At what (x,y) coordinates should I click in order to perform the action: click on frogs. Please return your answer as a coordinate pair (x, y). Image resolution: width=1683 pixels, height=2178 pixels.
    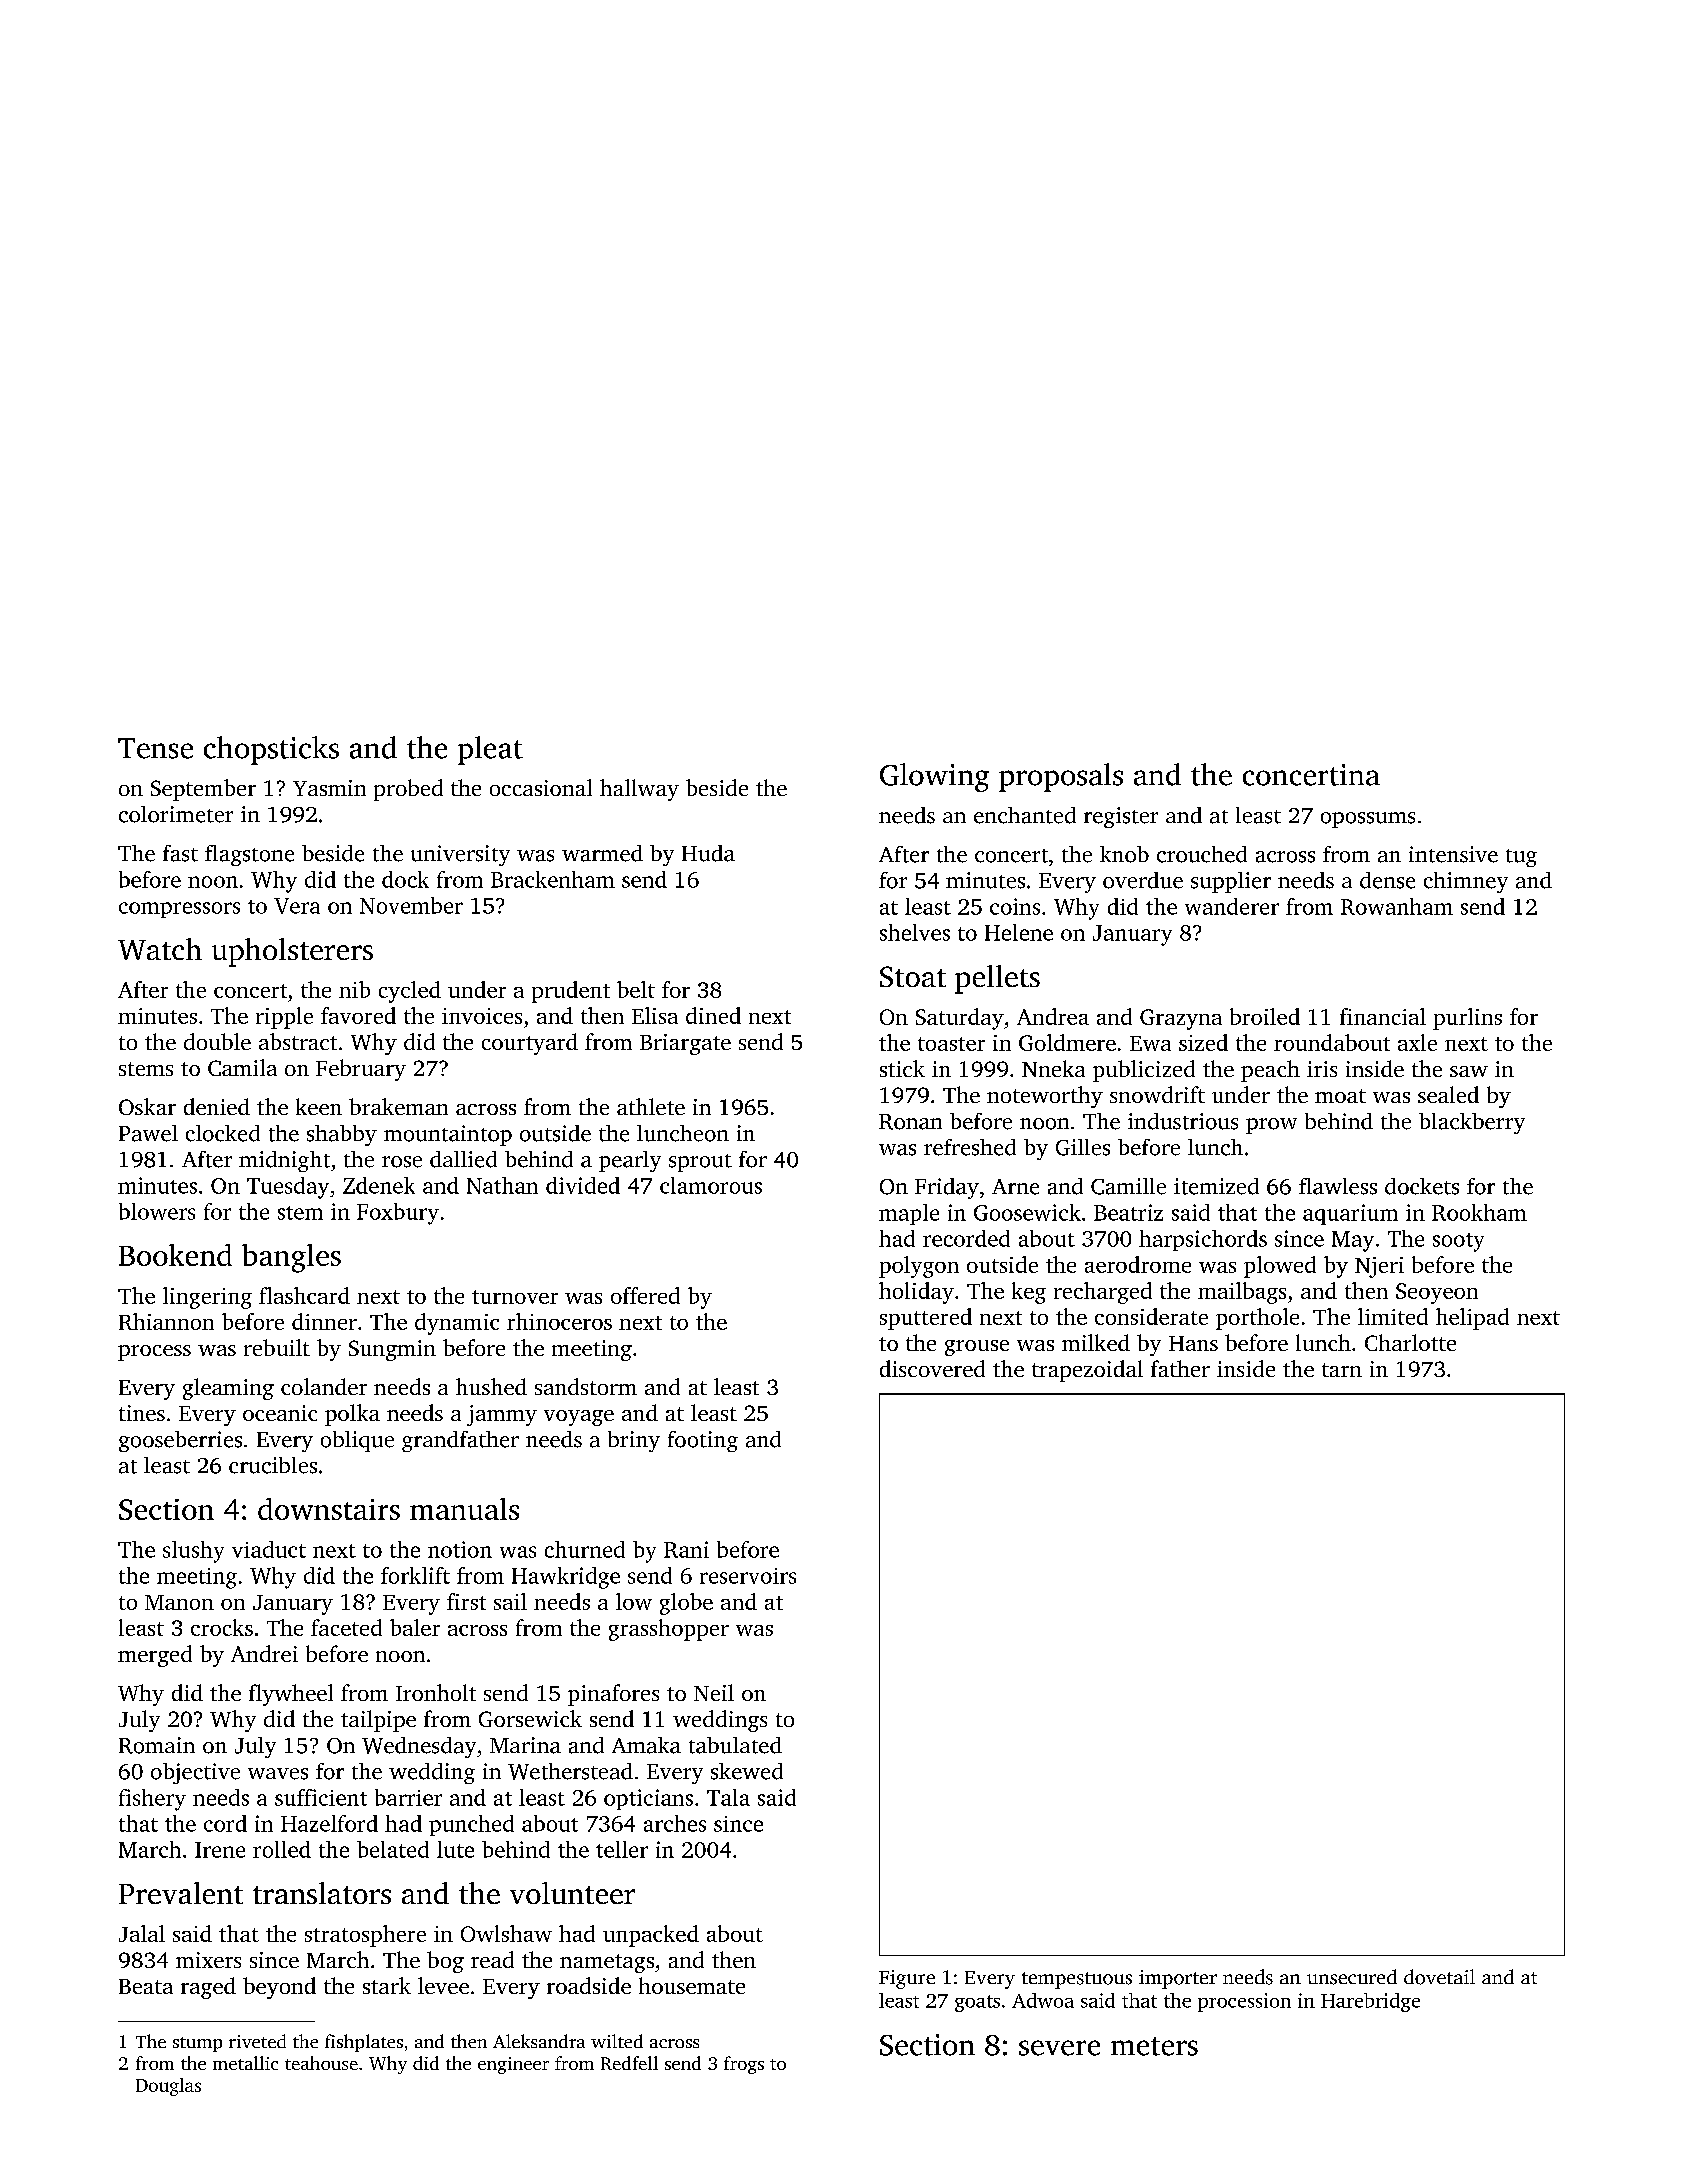
    Looking at the image, I should click on (744, 2065).
